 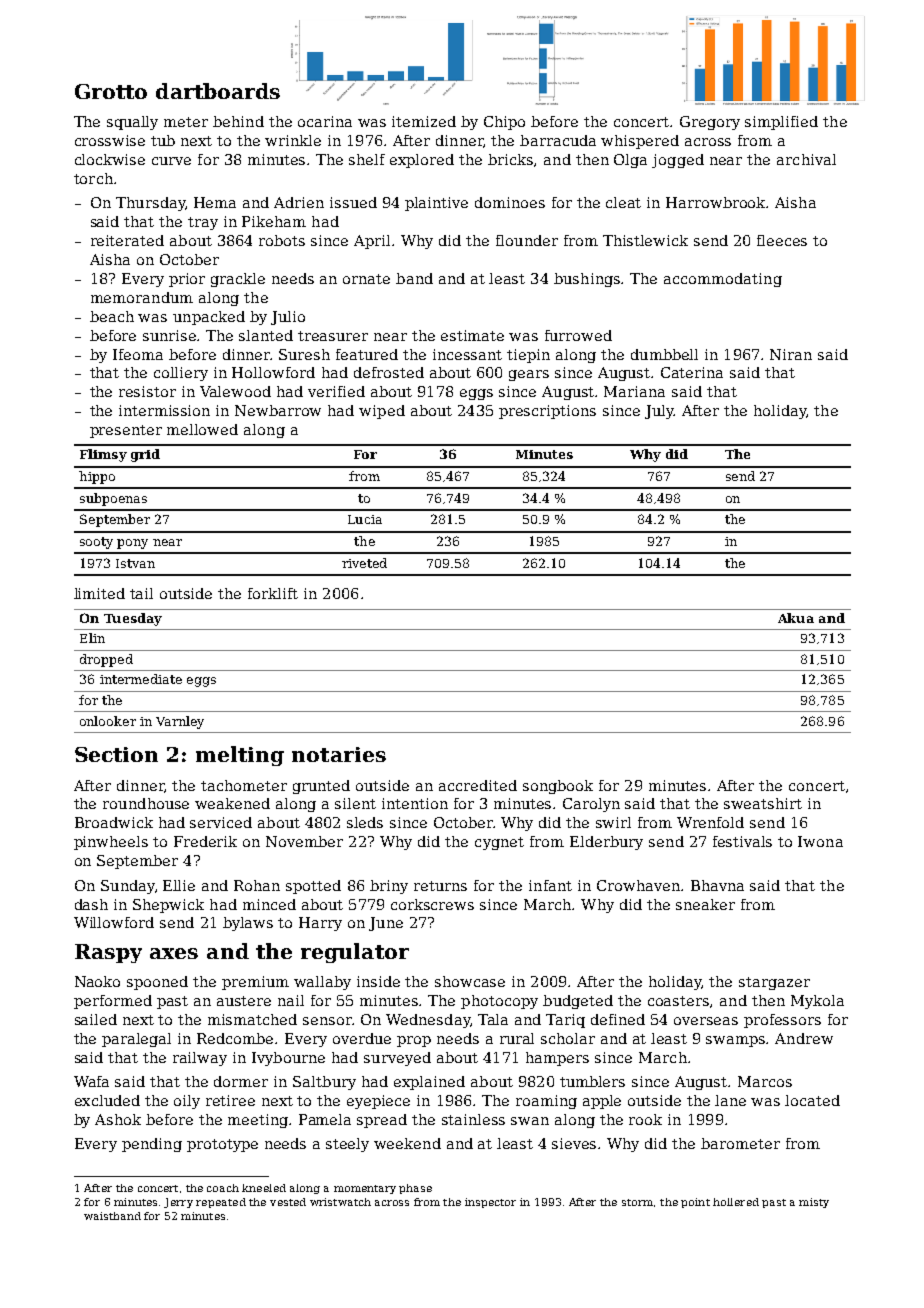 I want to click on weakened, so click(x=232, y=803).
